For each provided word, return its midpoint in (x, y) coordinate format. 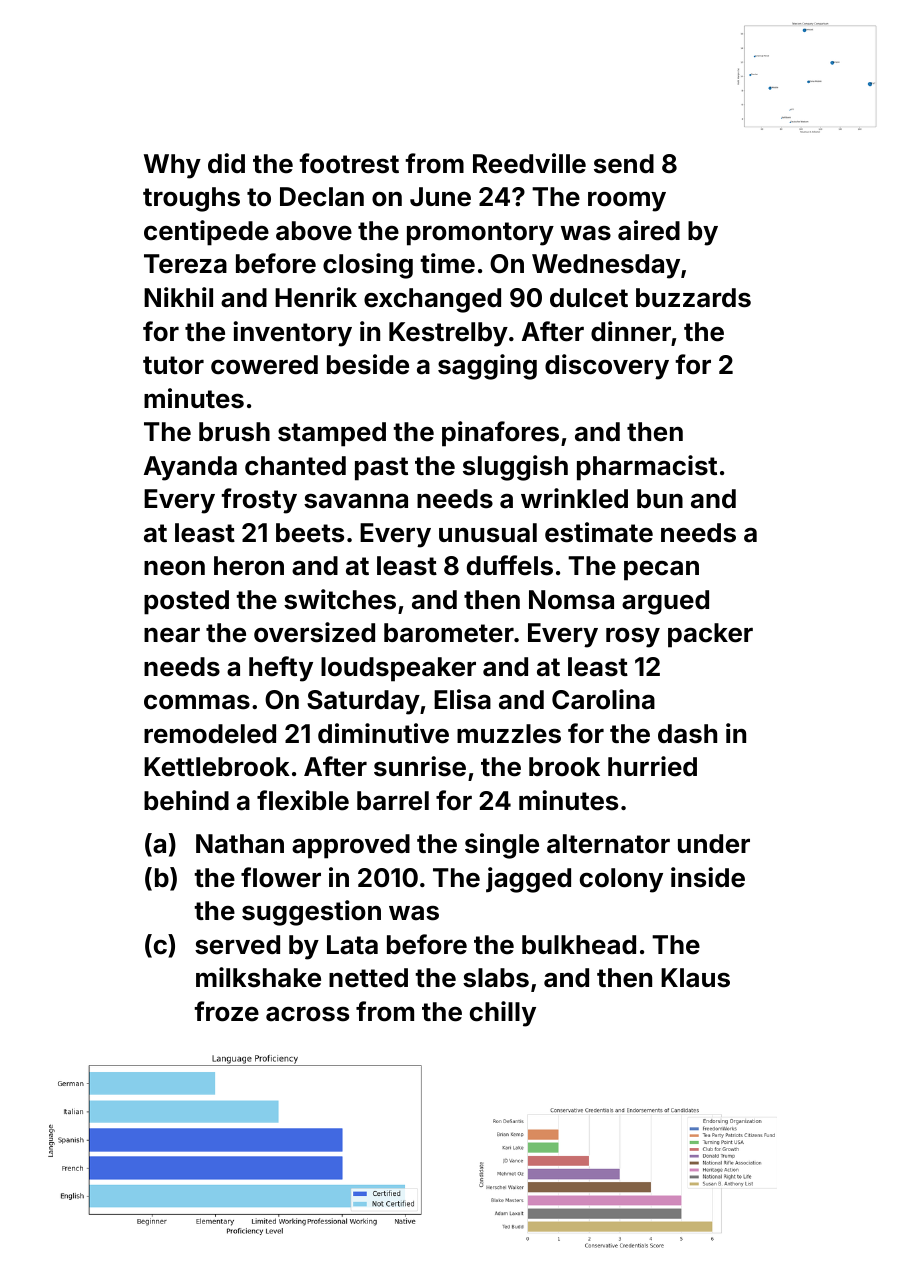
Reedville (529, 163)
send (624, 164)
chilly (503, 1014)
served (237, 945)
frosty (259, 501)
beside (368, 364)
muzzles (509, 734)
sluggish (515, 468)
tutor (173, 365)
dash (687, 734)
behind (186, 800)
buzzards (693, 298)
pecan (661, 571)
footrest (349, 163)
